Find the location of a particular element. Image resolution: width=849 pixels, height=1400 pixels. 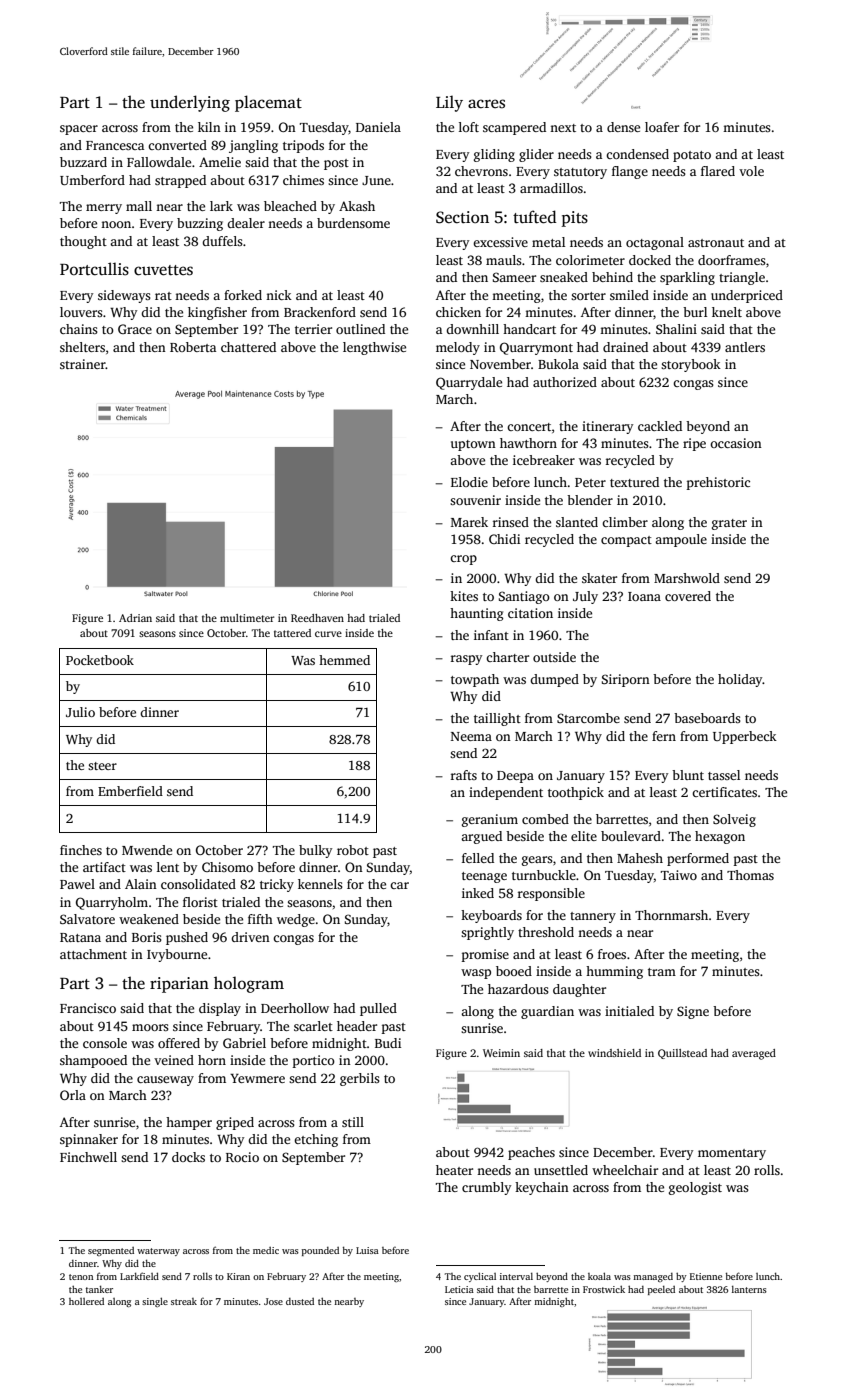

ampoule is located at coordinates (681, 540).
